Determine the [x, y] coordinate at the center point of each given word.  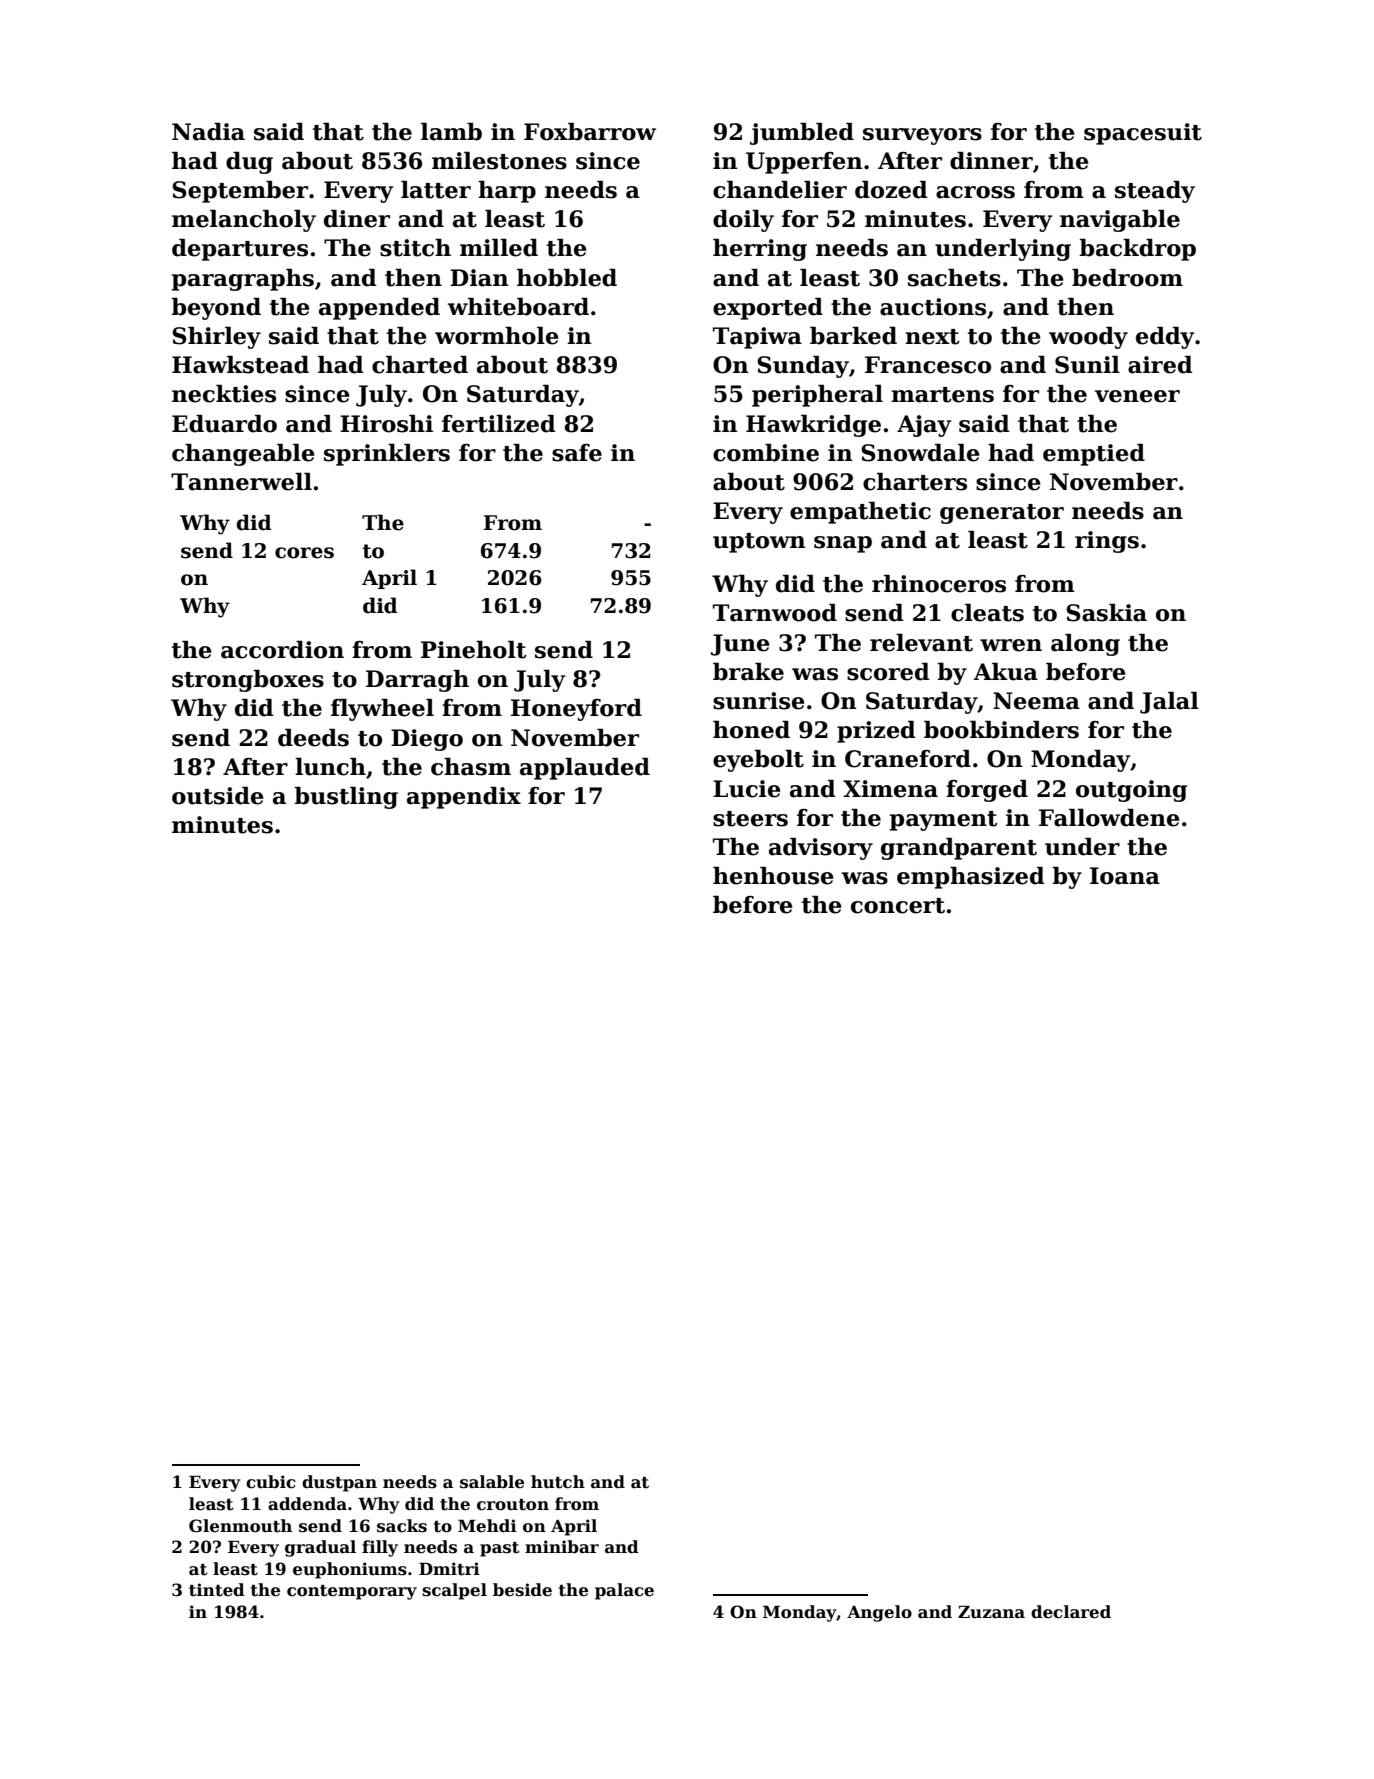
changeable [243, 455]
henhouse [773, 876]
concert [898, 906]
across [975, 192]
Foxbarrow [590, 132]
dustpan [339, 1483]
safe [577, 453]
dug [249, 163]
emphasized [971, 878]
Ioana [1125, 876]
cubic [271, 1482]
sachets [954, 278]
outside [218, 796]
